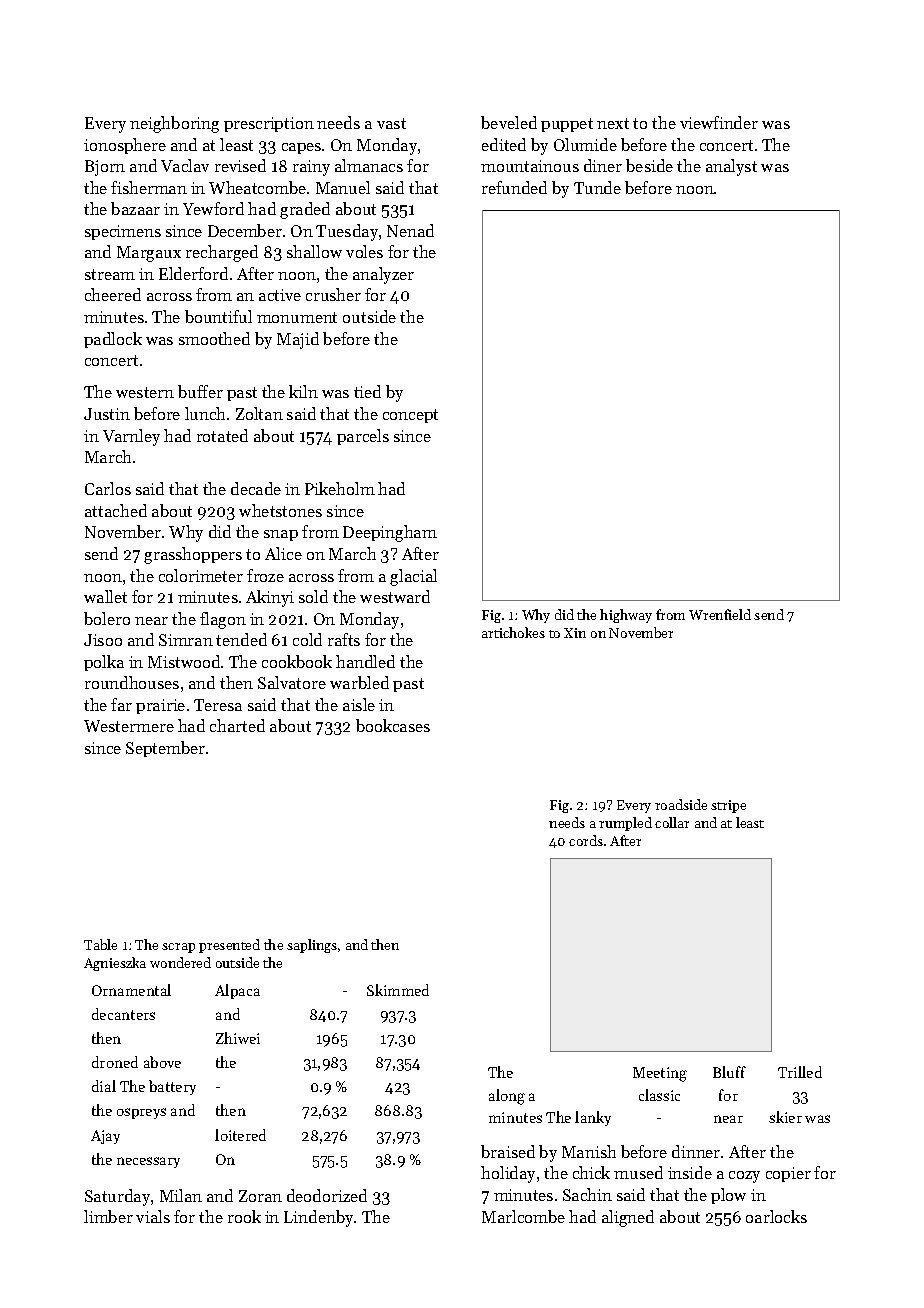 Image resolution: width=924 pixels, height=1308 pixels. Describe the element at coordinates (410, 416) in the screenshot. I see `concept` at that location.
